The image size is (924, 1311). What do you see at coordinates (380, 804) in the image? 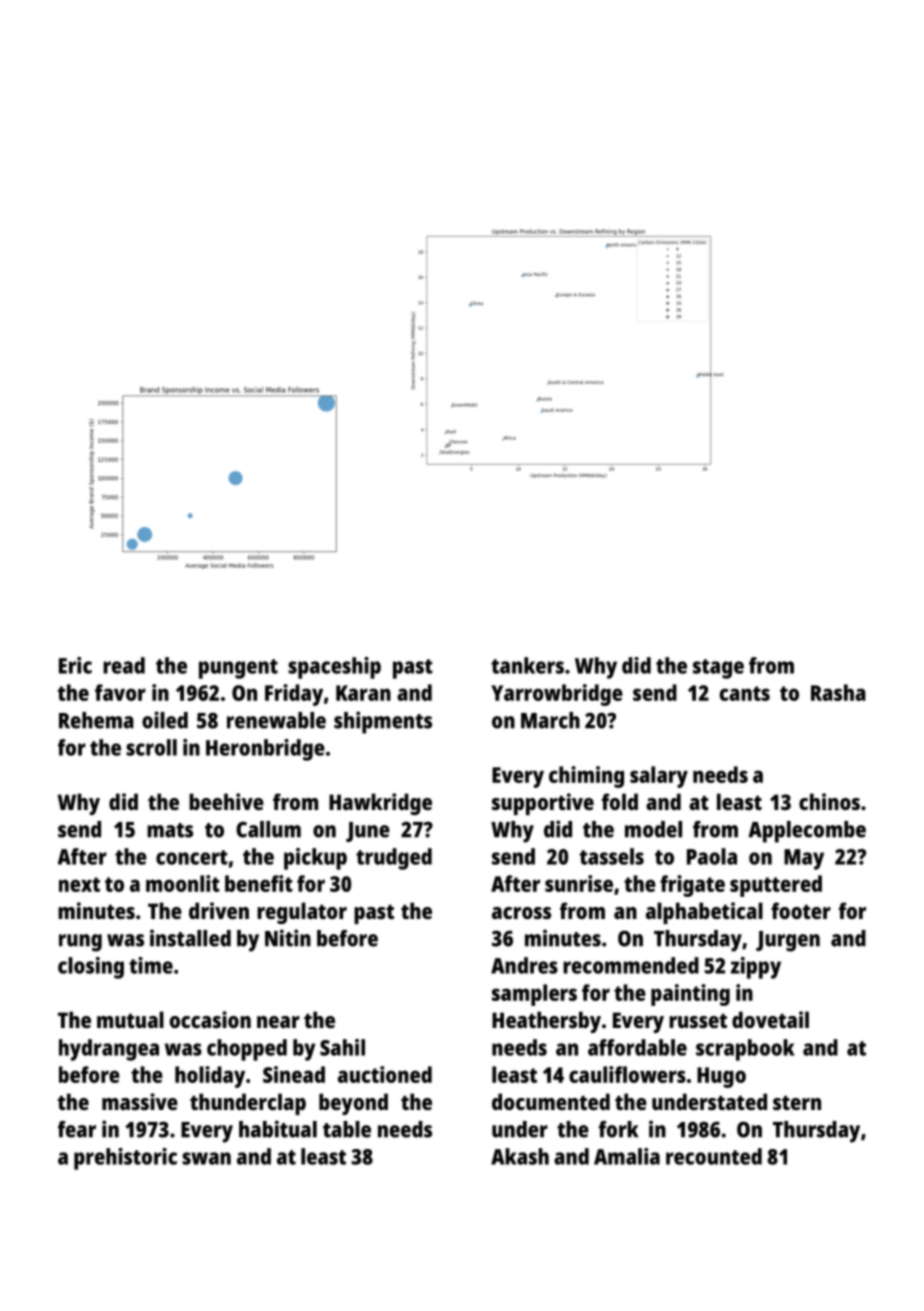
I see `Hawkridge` at bounding box center [380, 804].
